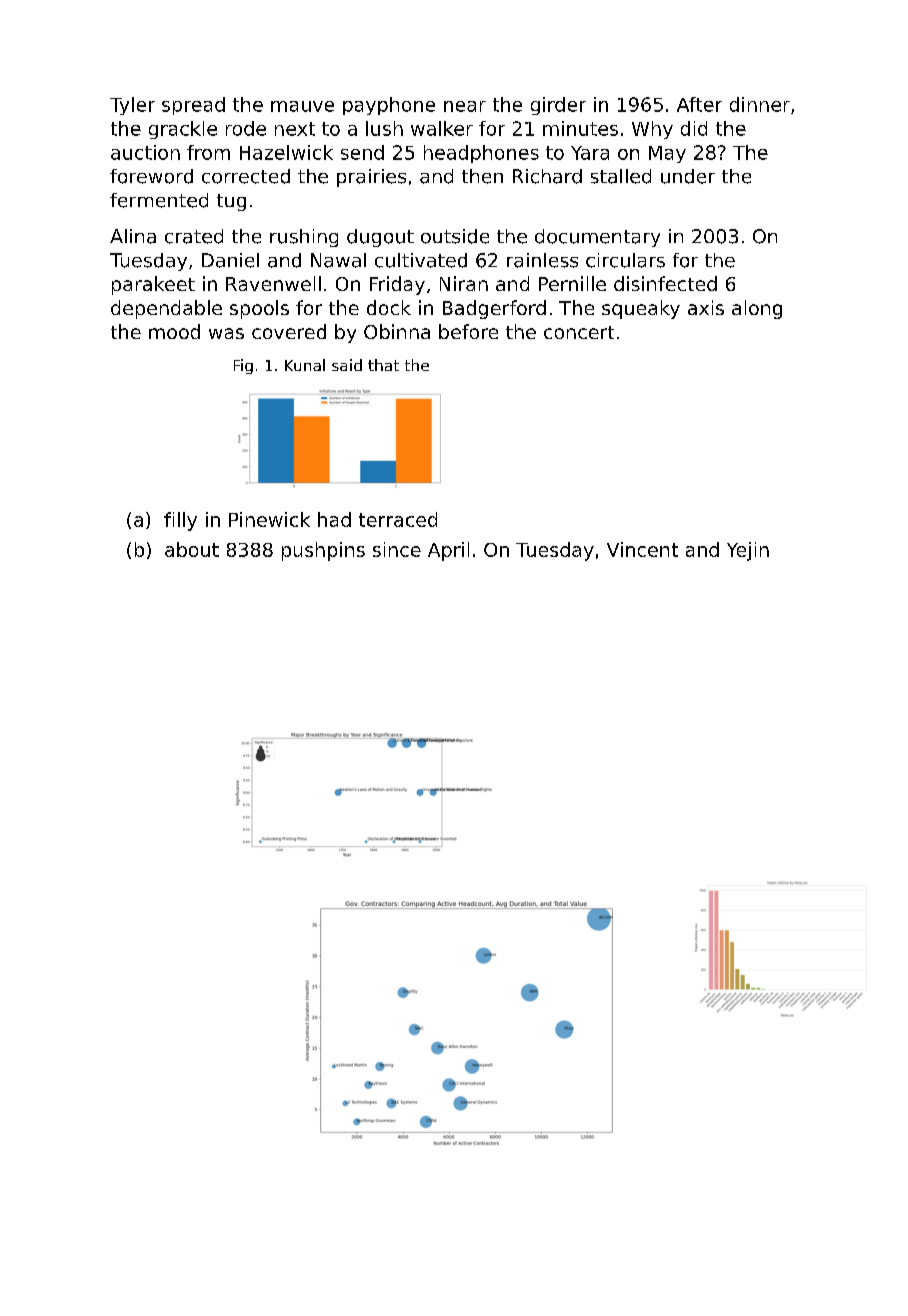 The width and height of the screenshot is (908, 1316). What do you see at coordinates (421, 260) in the screenshot?
I see `cultivated` at bounding box center [421, 260].
